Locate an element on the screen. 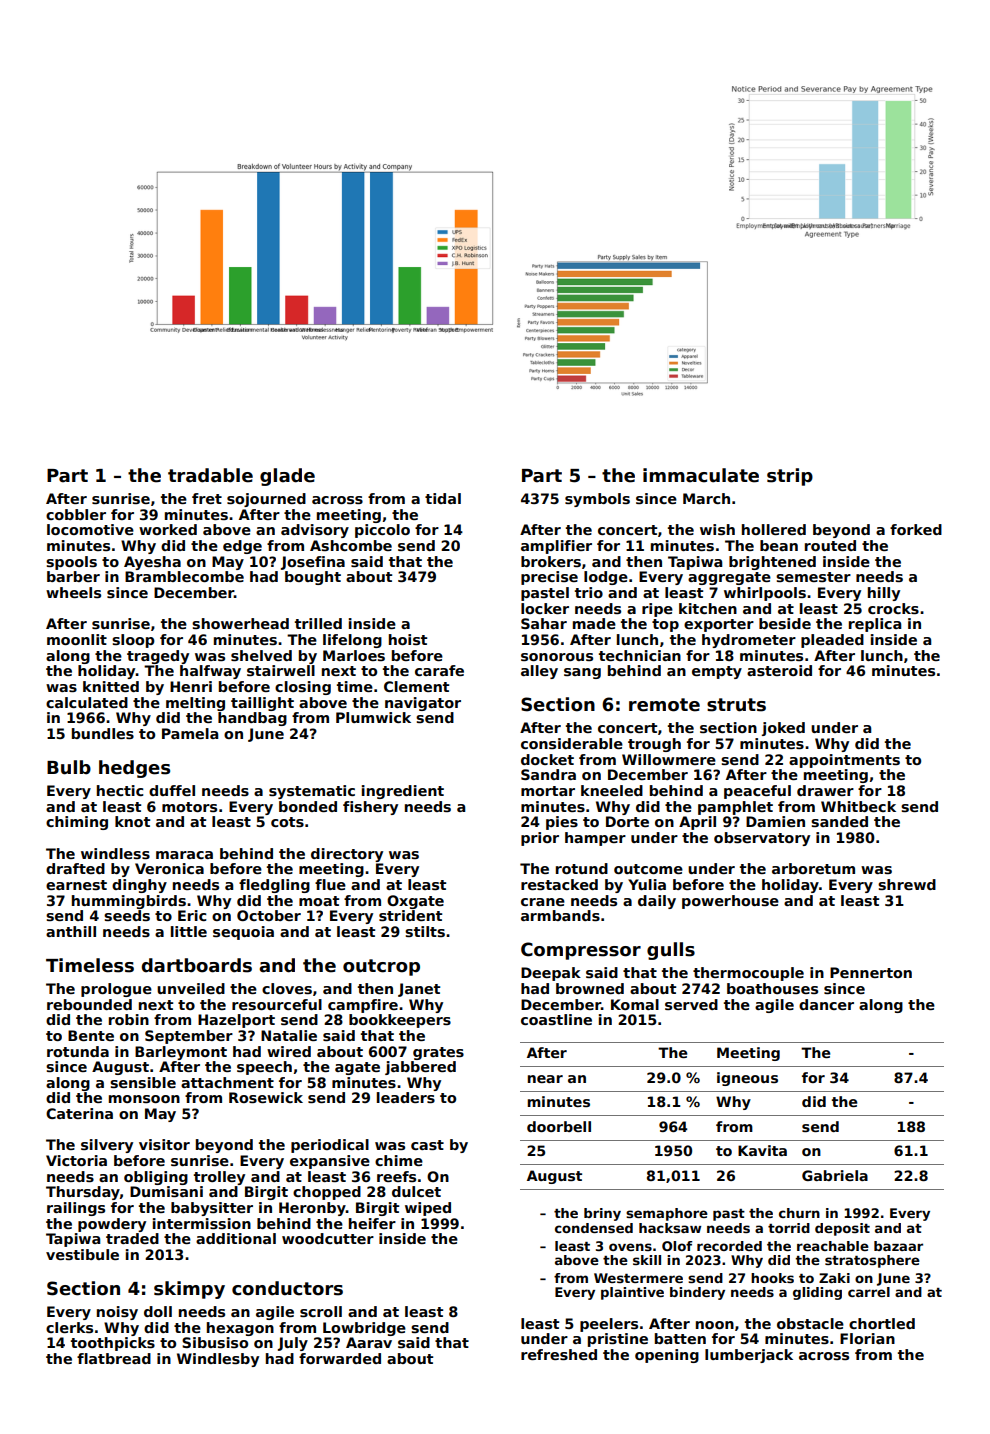  prior is located at coordinates (540, 839).
